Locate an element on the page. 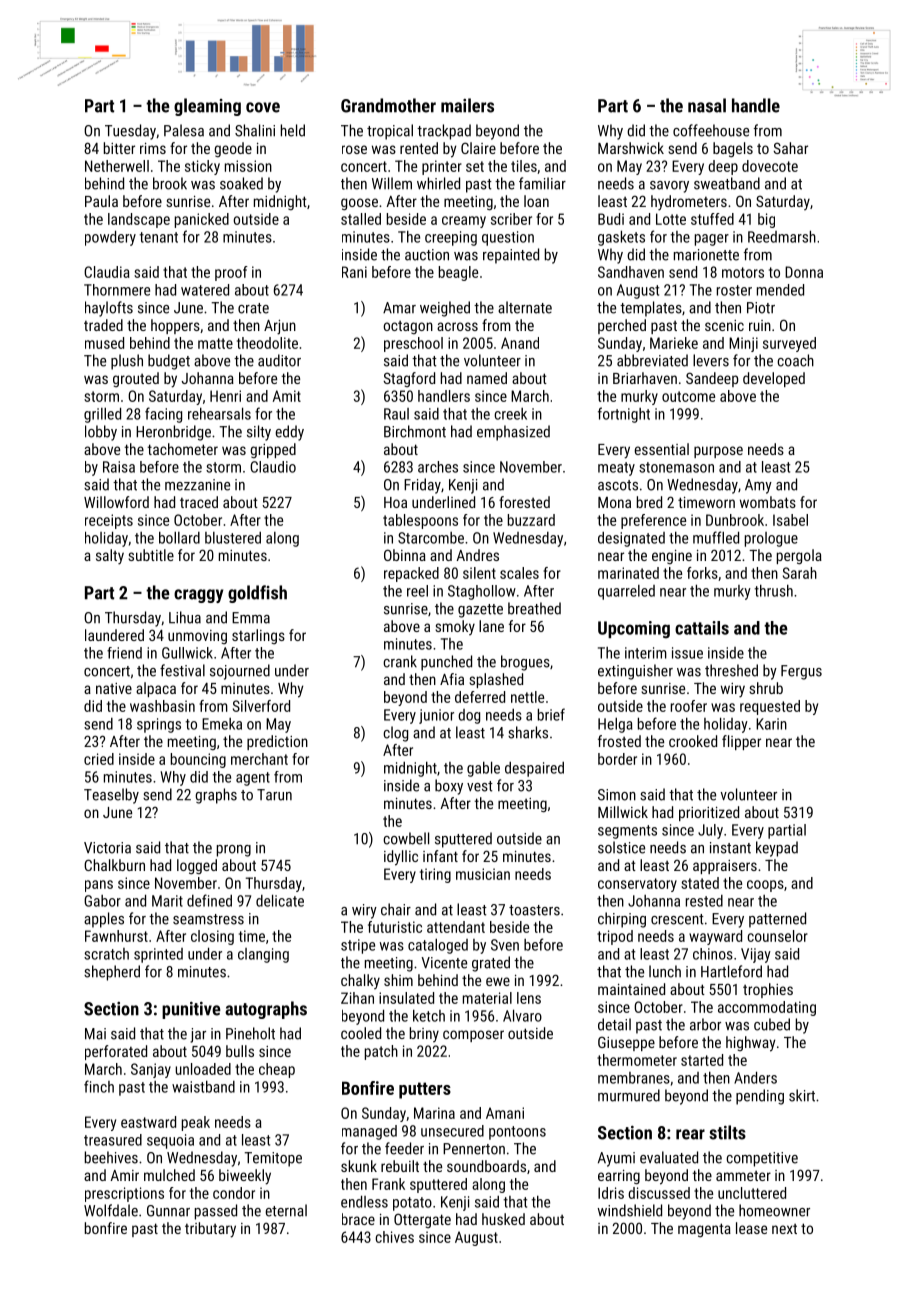 This document has width=908, height=1316. keypad is located at coordinates (777, 849).
